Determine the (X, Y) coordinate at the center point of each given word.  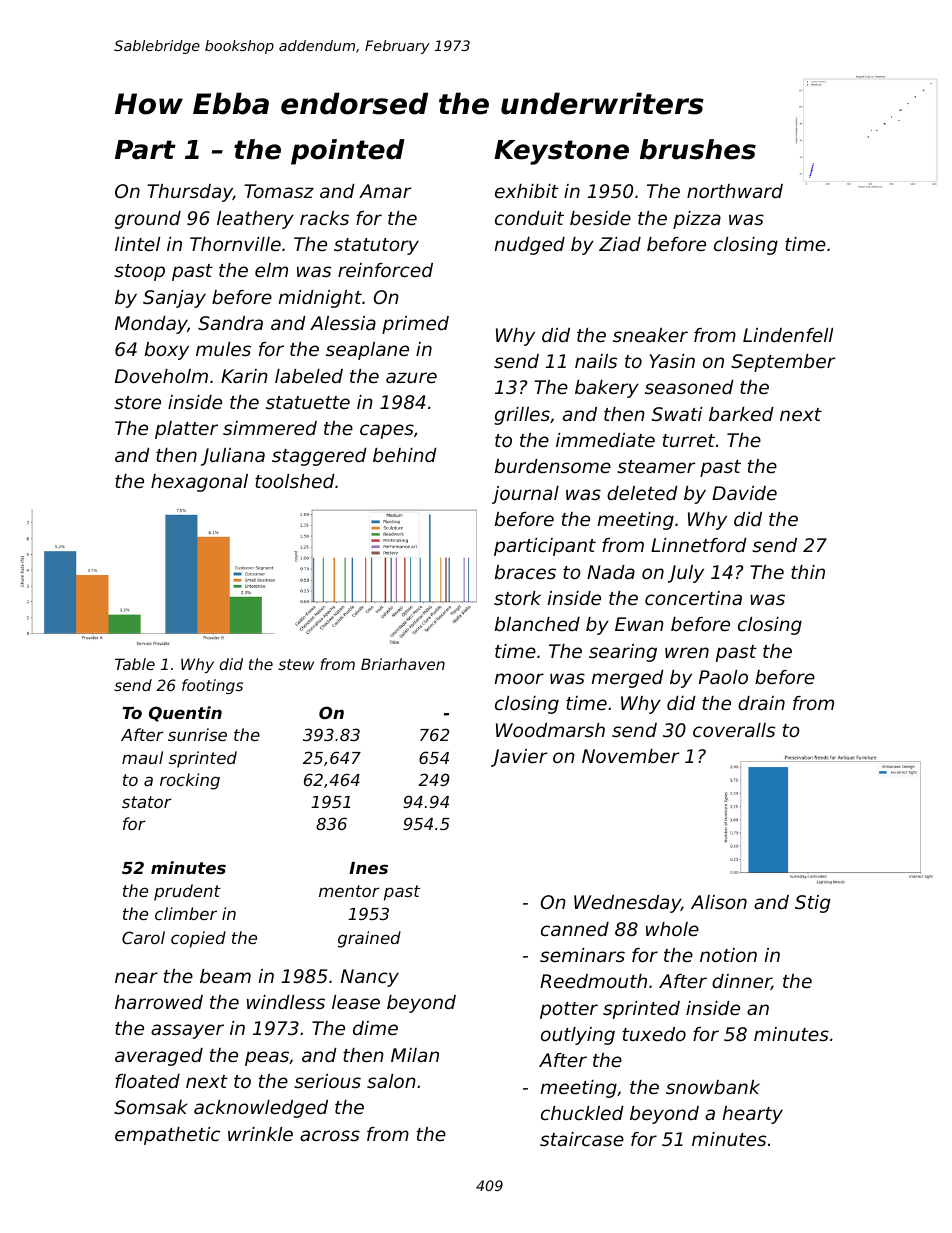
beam (225, 976)
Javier (519, 758)
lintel (137, 244)
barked (741, 414)
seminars (582, 955)
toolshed (295, 481)
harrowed (159, 1002)
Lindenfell (788, 335)
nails (596, 361)
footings (212, 686)
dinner (741, 982)
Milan (415, 1055)
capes (387, 431)
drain (761, 703)
